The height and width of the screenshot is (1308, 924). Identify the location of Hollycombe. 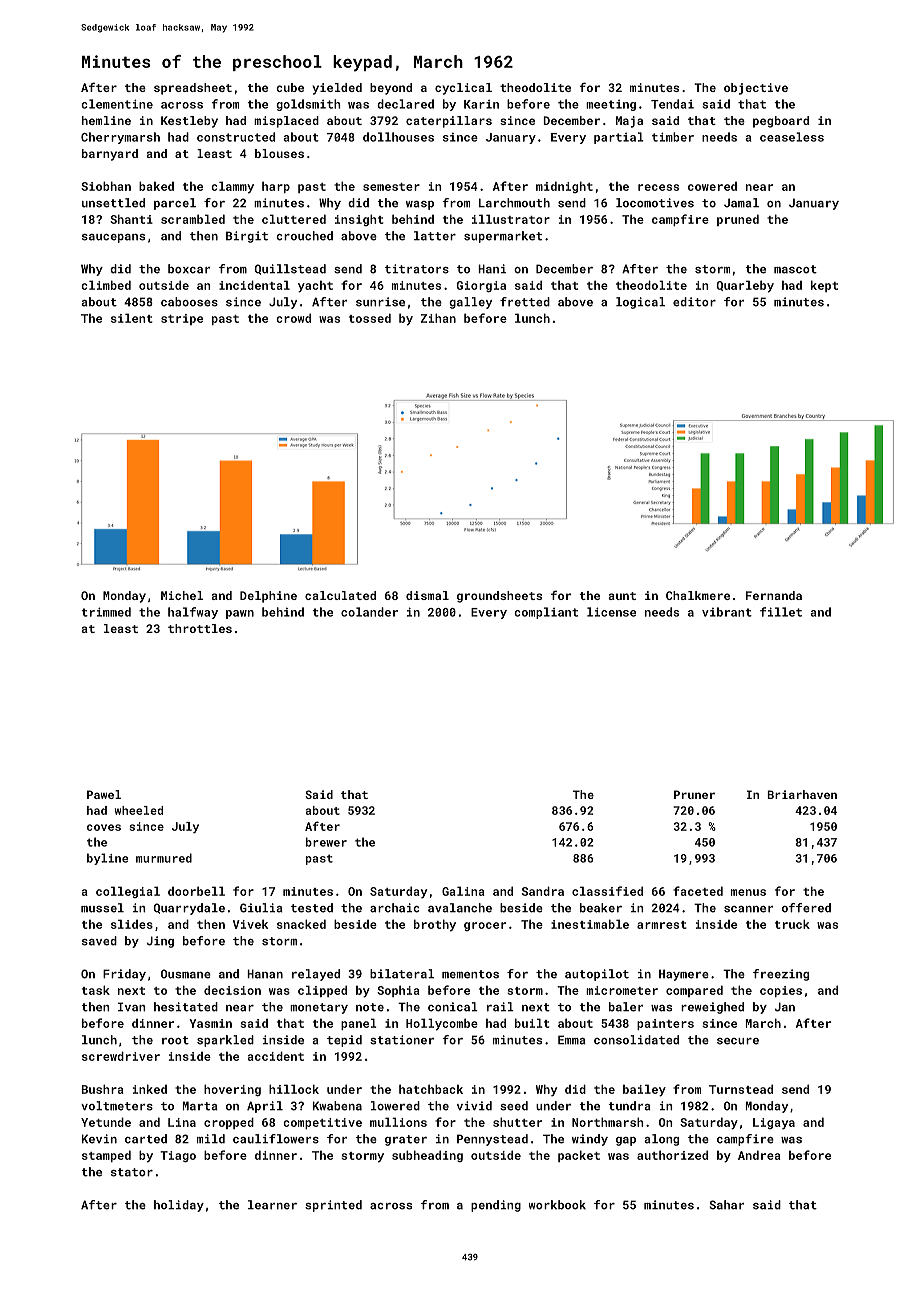
(442, 1024).
